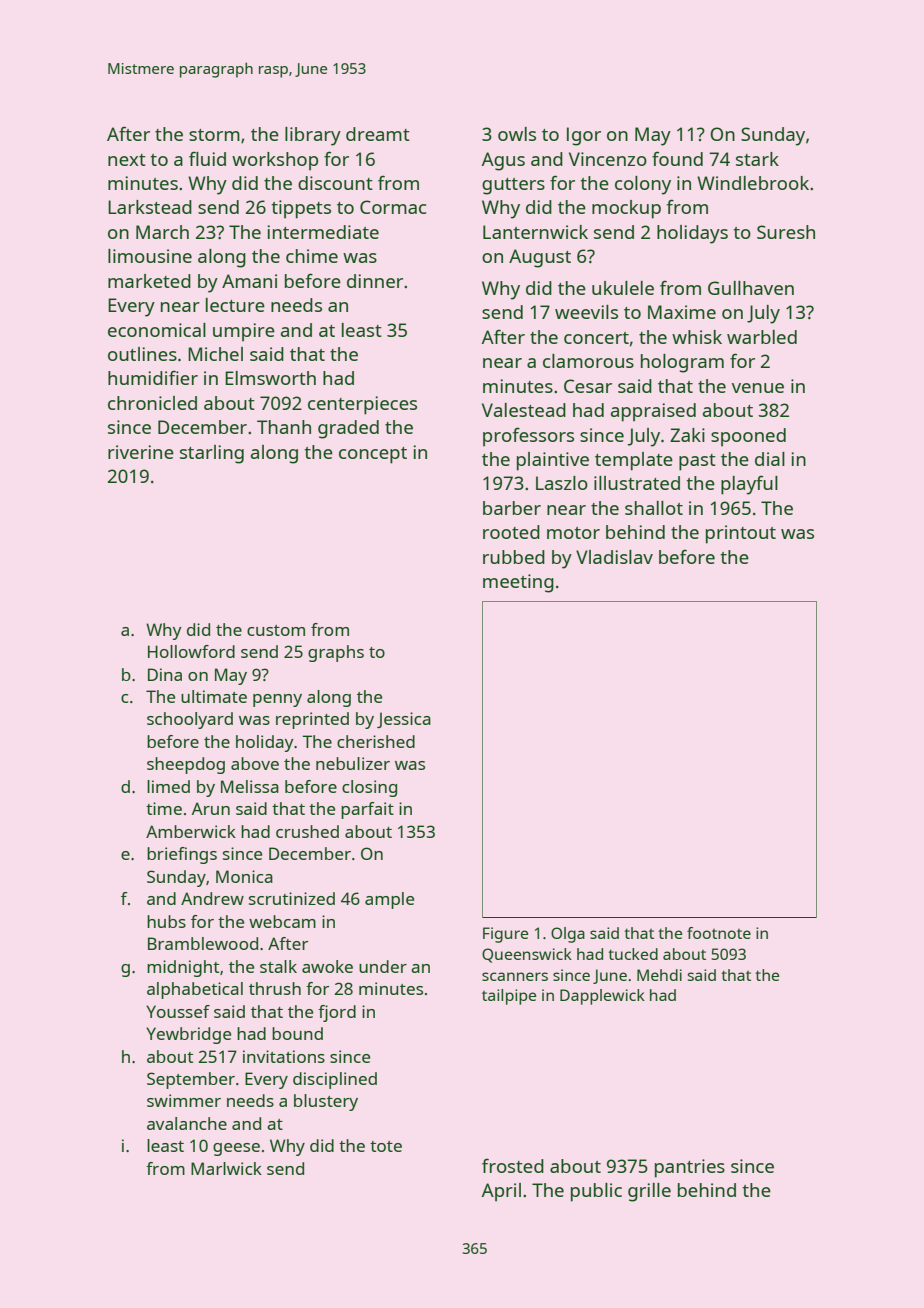  What do you see at coordinates (149, 281) in the page?
I see `marketed` at bounding box center [149, 281].
